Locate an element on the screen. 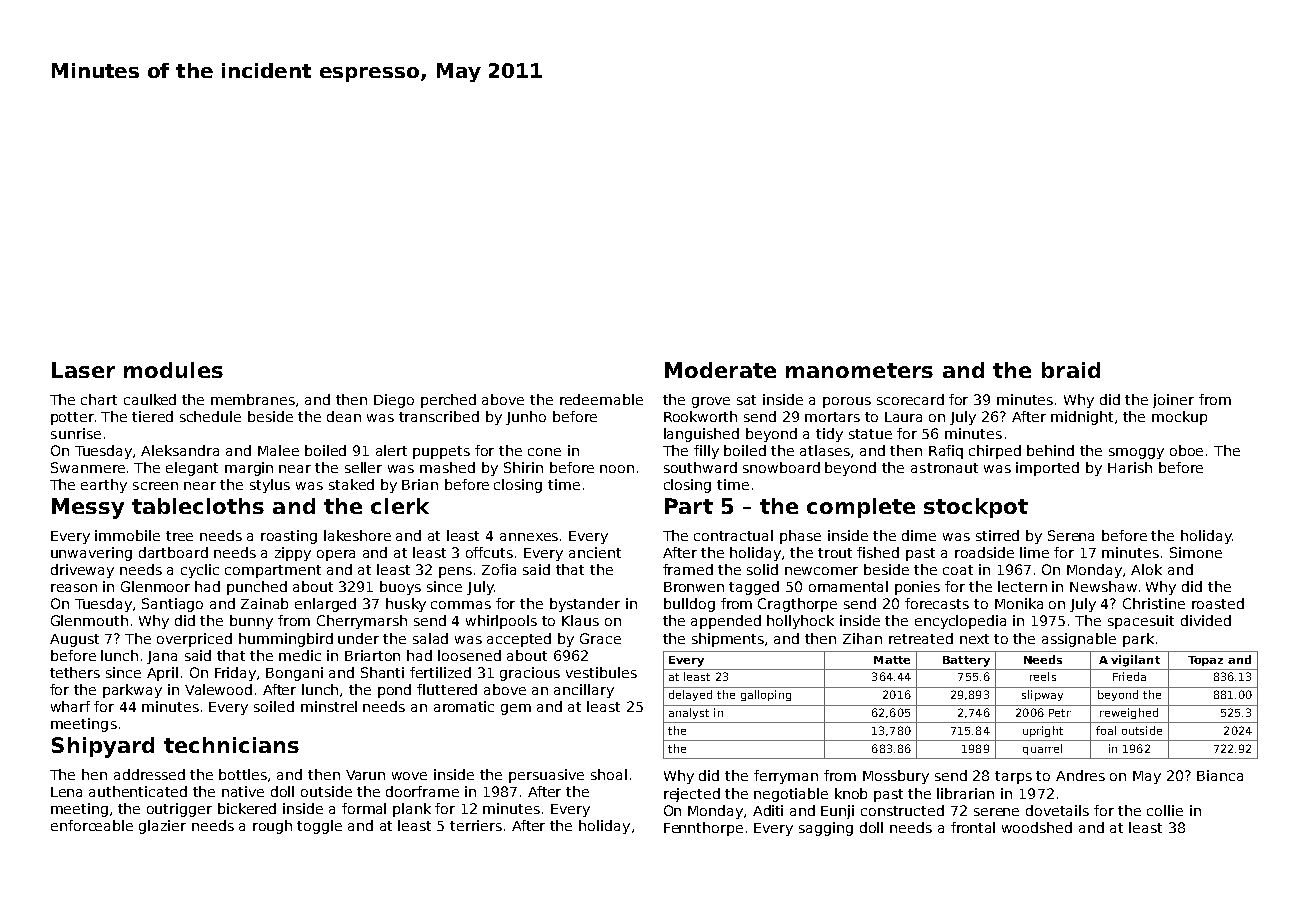  overpriced is located at coordinates (194, 640).
